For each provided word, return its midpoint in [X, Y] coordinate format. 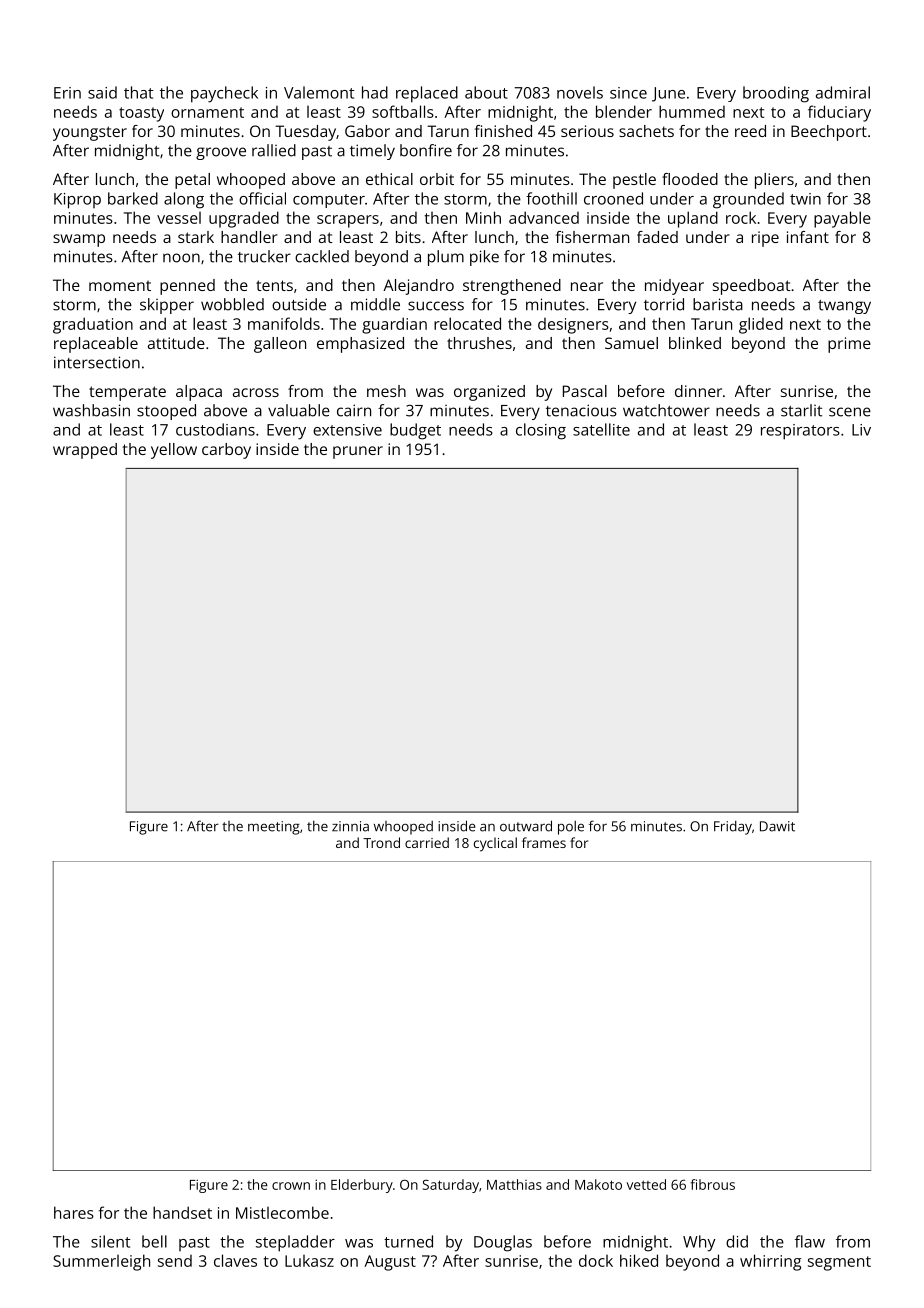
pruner [358, 452]
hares [74, 1212]
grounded [748, 200]
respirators [800, 432]
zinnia [350, 826]
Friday [733, 828]
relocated [467, 323]
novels [580, 92]
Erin [67, 93]
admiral [843, 92]
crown [291, 1186]
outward [526, 826]
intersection [97, 362]
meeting [274, 828]
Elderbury [362, 1186]
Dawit [777, 826]
